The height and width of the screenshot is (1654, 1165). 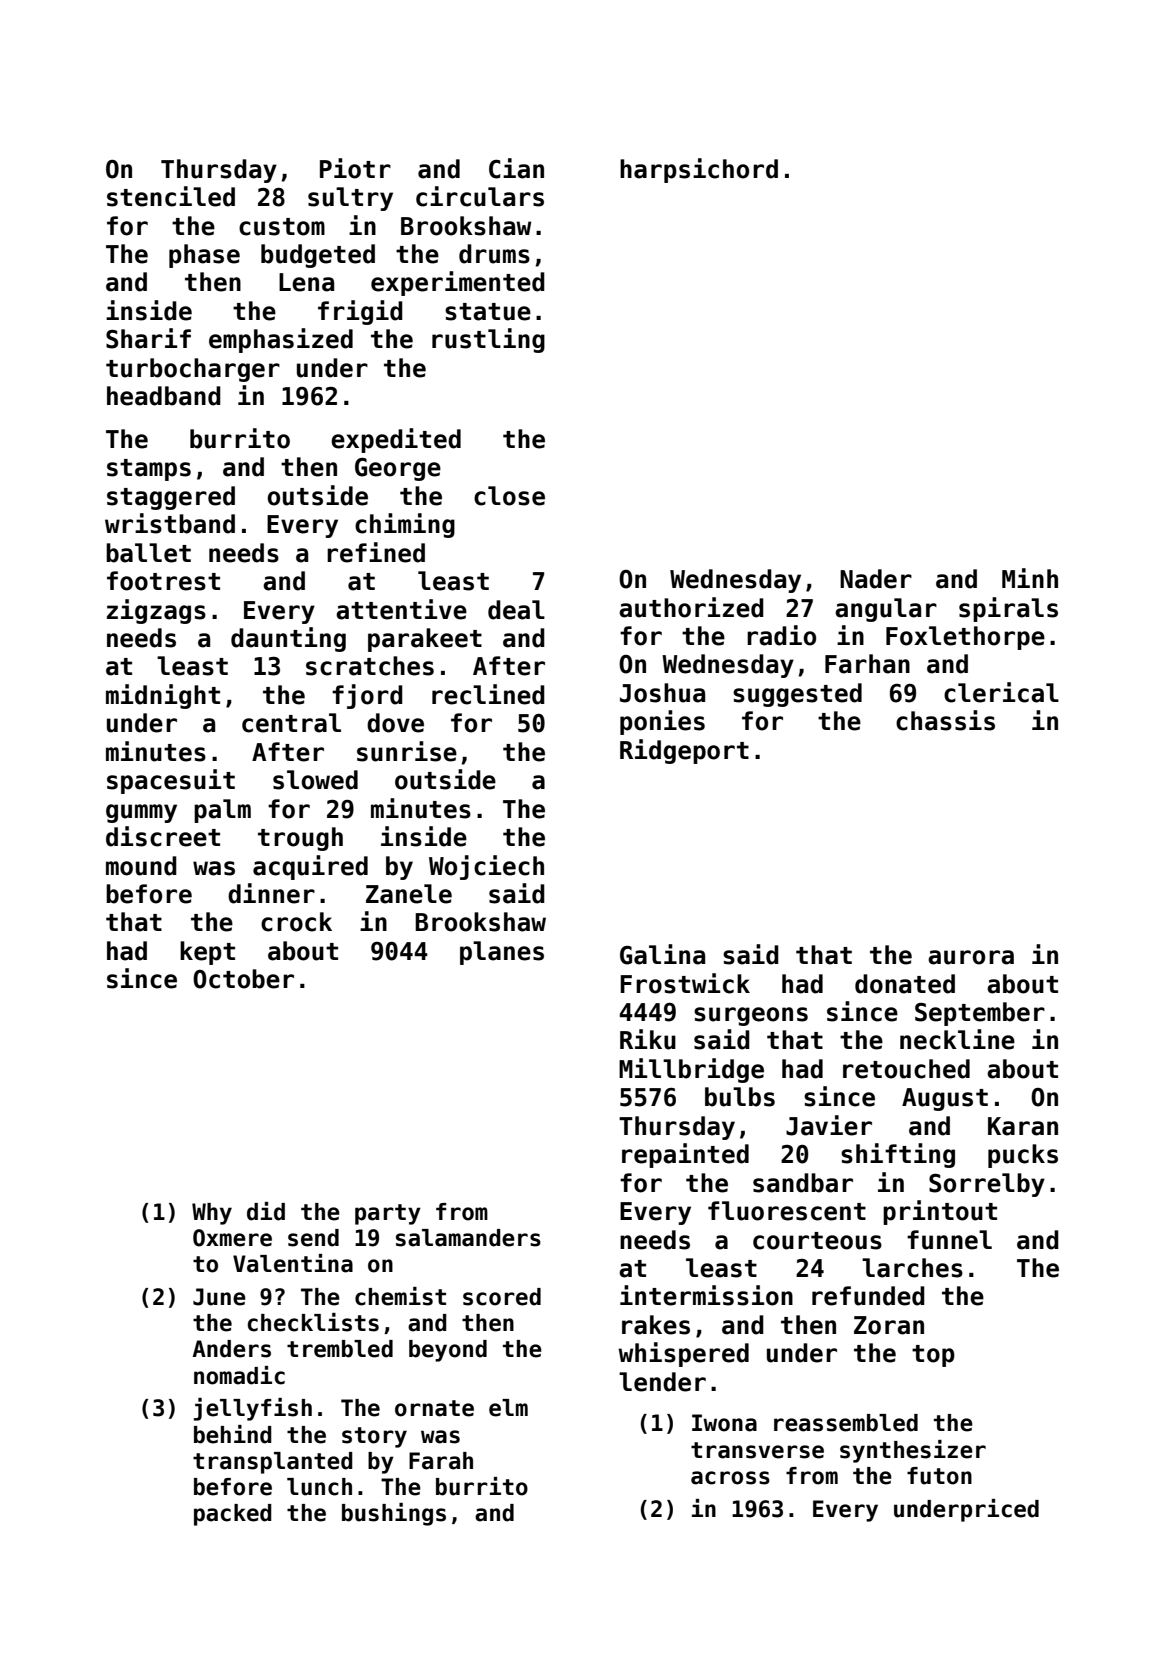 I want to click on Farah, so click(x=441, y=1461).
